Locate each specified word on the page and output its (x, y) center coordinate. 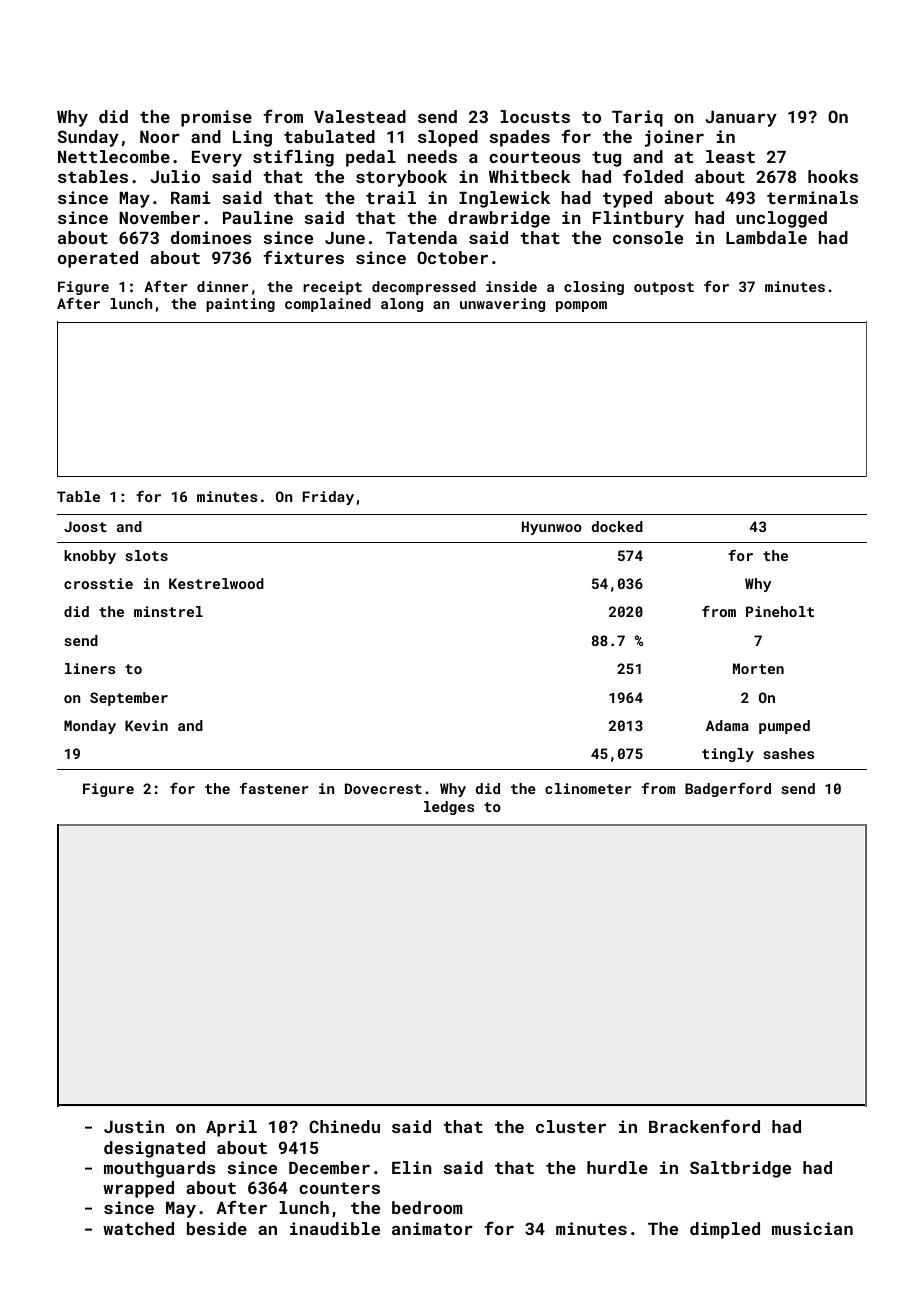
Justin (134, 1126)
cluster (571, 1126)
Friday (328, 498)
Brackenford (704, 1126)
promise (216, 118)
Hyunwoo (552, 528)
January (741, 119)
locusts (535, 116)
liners (90, 668)
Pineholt (780, 611)
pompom (581, 306)
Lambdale (766, 237)
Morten (758, 668)
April (231, 1128)
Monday (90, 727)
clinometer (588, 788)
